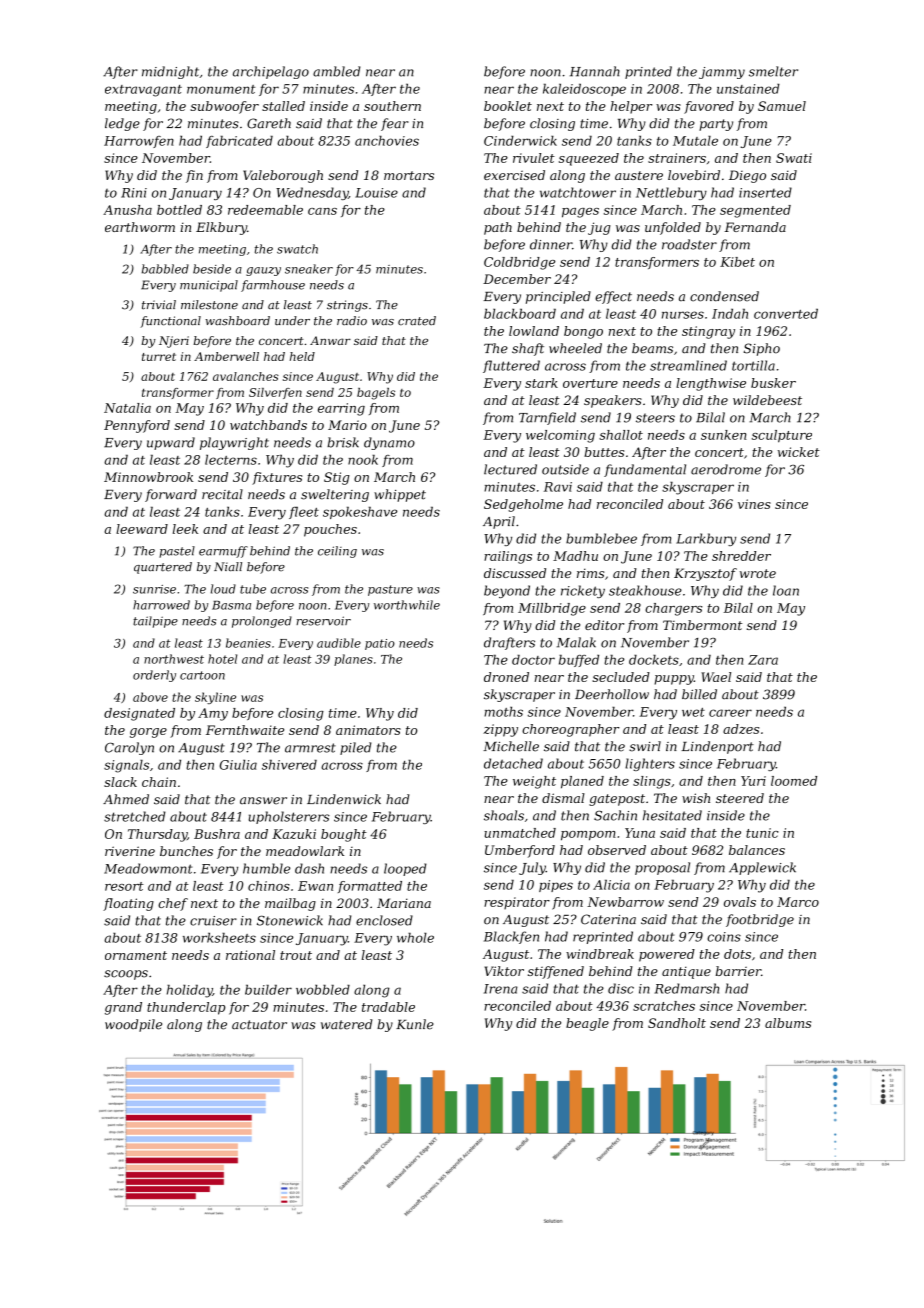  I want to click on Sandholt, so click(677, 1023).
